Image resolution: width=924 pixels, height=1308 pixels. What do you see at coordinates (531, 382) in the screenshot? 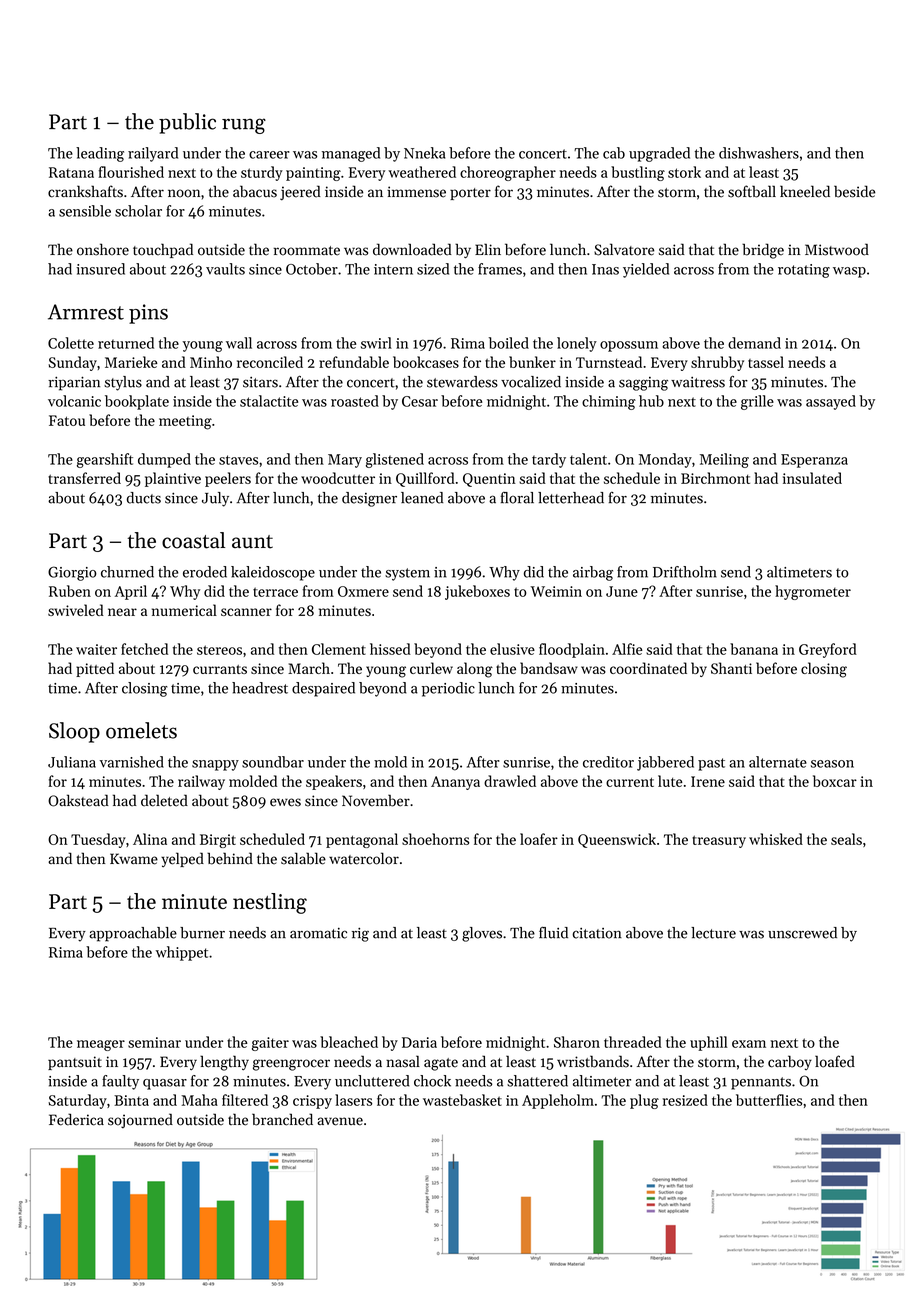
I see `vocalized` at bounding box center [531, 382].
